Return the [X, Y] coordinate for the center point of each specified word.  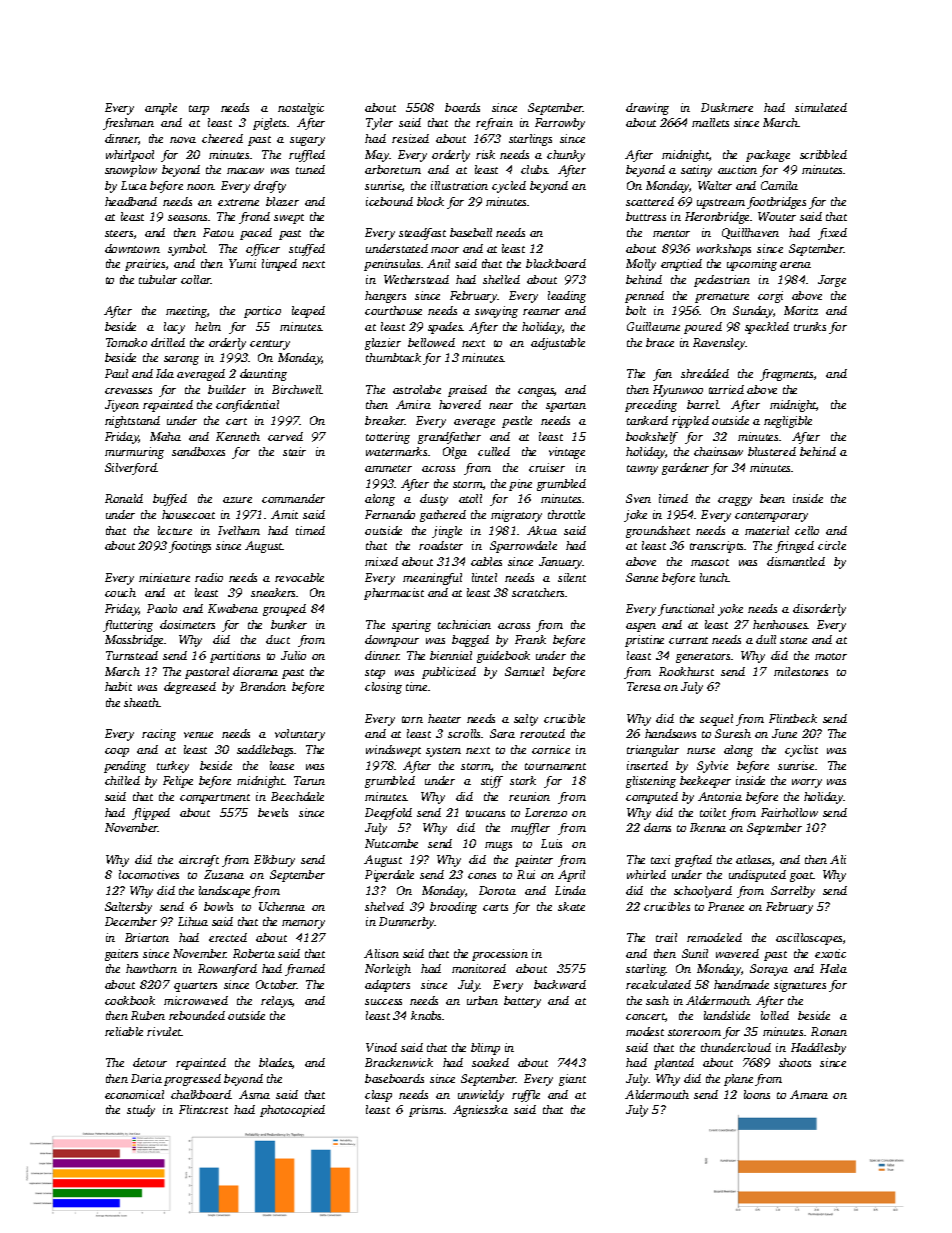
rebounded [197, 1015]
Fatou [218, 232]
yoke [730, 610]
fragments [786, 375]
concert [645, 1016]
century [270, 345]
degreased [190, 688]
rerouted [542, 733]
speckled [767, 328]
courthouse [393, 310]
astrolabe [417, 389]
